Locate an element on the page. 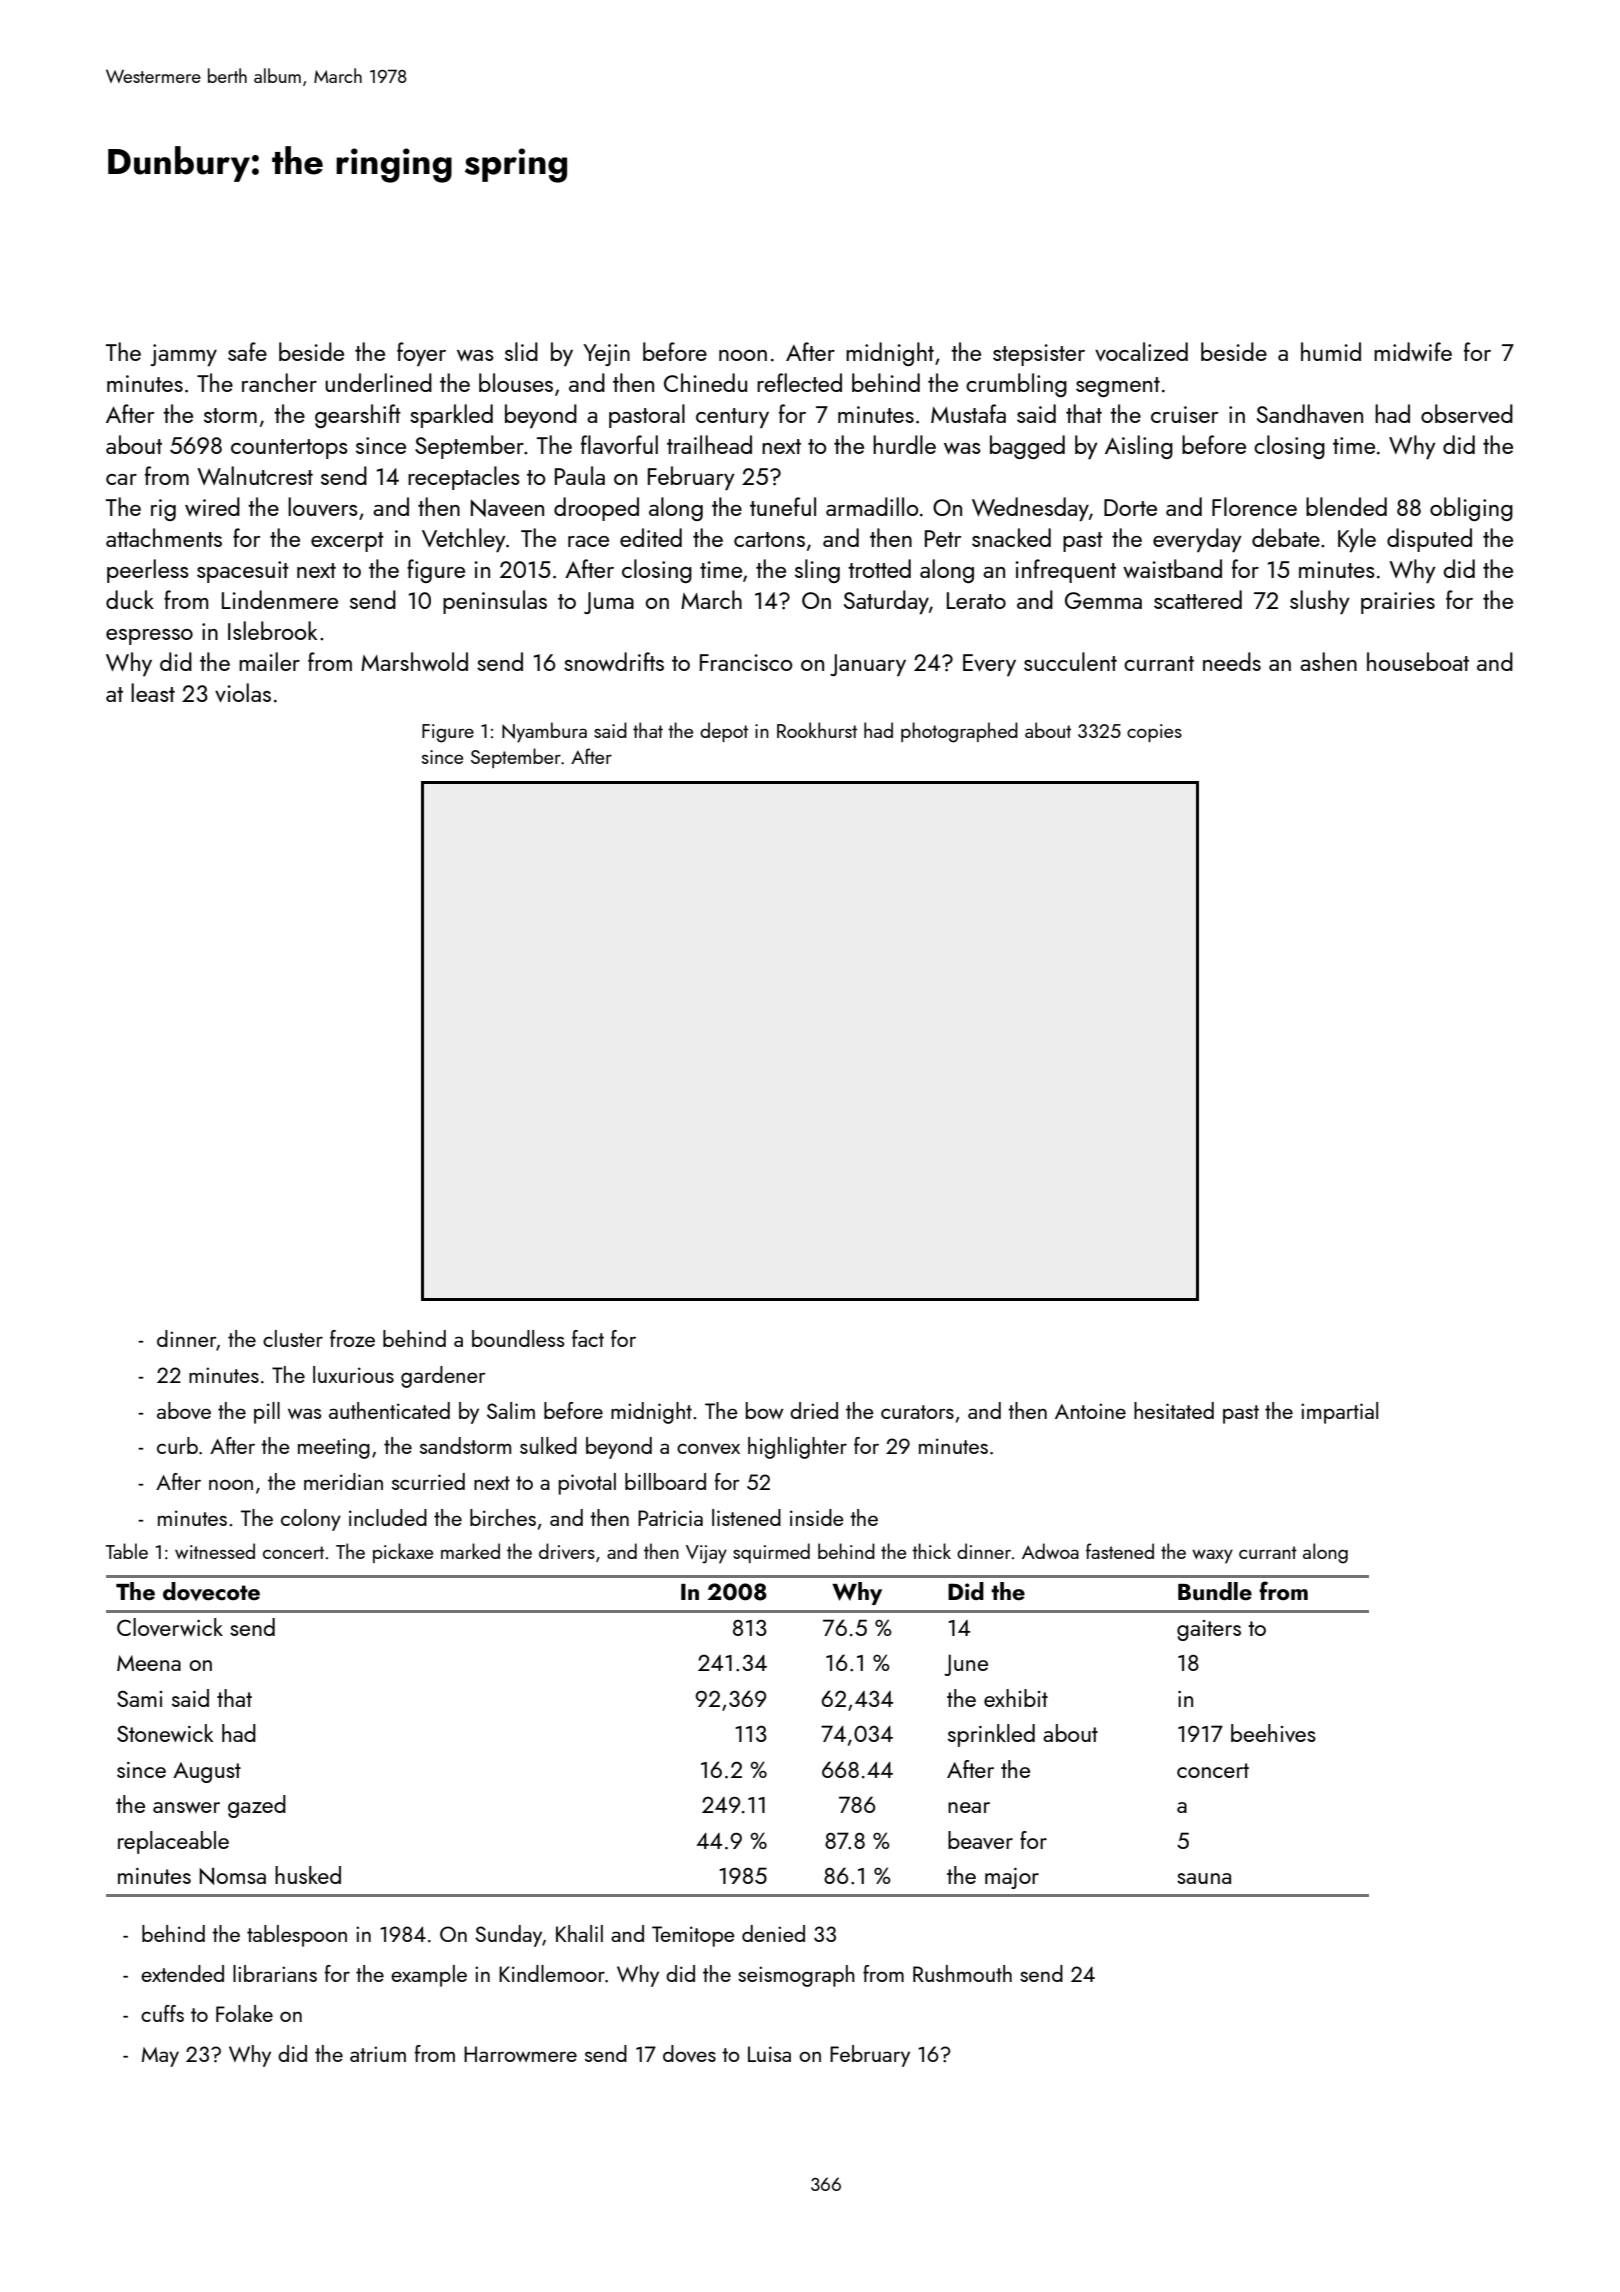 The height and width of the document is (2292, 1620). Dorte is located at coordinates (1130, 507).
